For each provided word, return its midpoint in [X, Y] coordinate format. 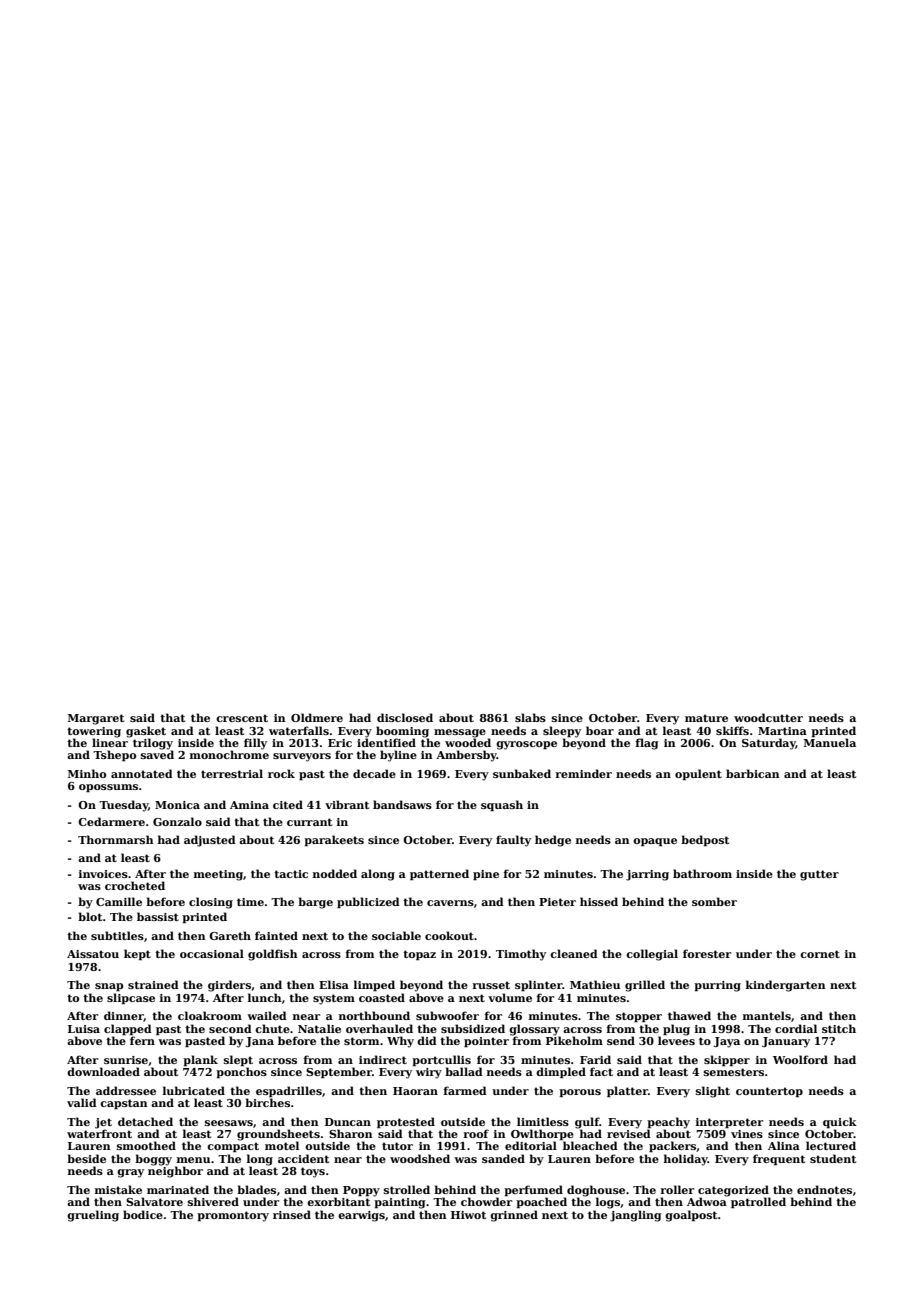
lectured [831, 1145]
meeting [218, 875]
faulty [513, 841]
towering [94, 732]
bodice [143, 1214]
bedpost [705, 840]
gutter [819, 875]
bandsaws [402, 804]
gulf [587, 1123]
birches [267, 1102]
